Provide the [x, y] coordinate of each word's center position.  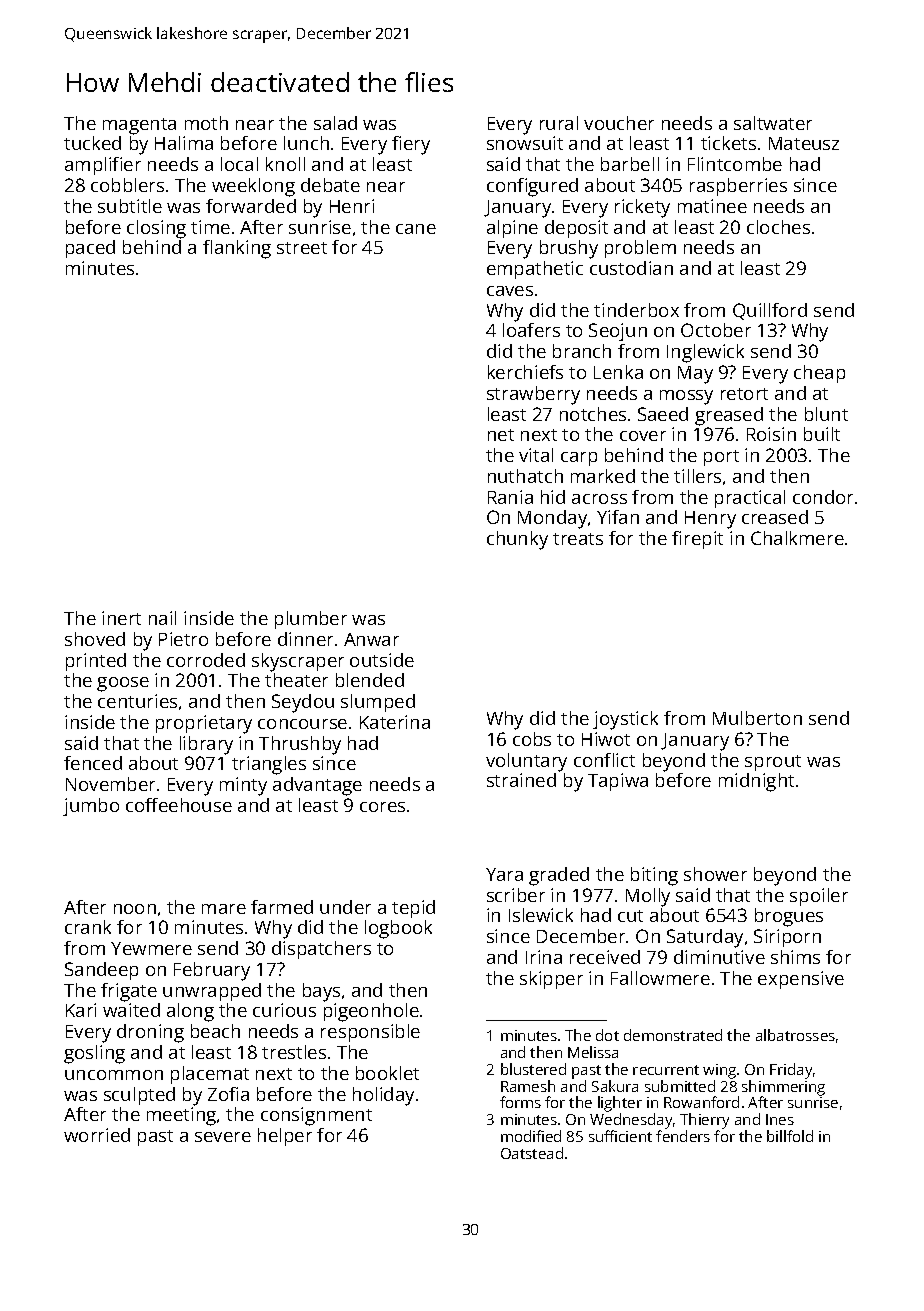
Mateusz [804, 143]
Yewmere [151, 948]
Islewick [541, 915]
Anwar [371, 639]
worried [97, 1135]
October [716, 330]
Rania [510, 497]
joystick [625, 720]
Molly [648, 897]
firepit [697, 540]
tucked [92, 143]
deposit [576, 229]
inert [121, 618]
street [302, 248]
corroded [206, 660]
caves [510, 291]
